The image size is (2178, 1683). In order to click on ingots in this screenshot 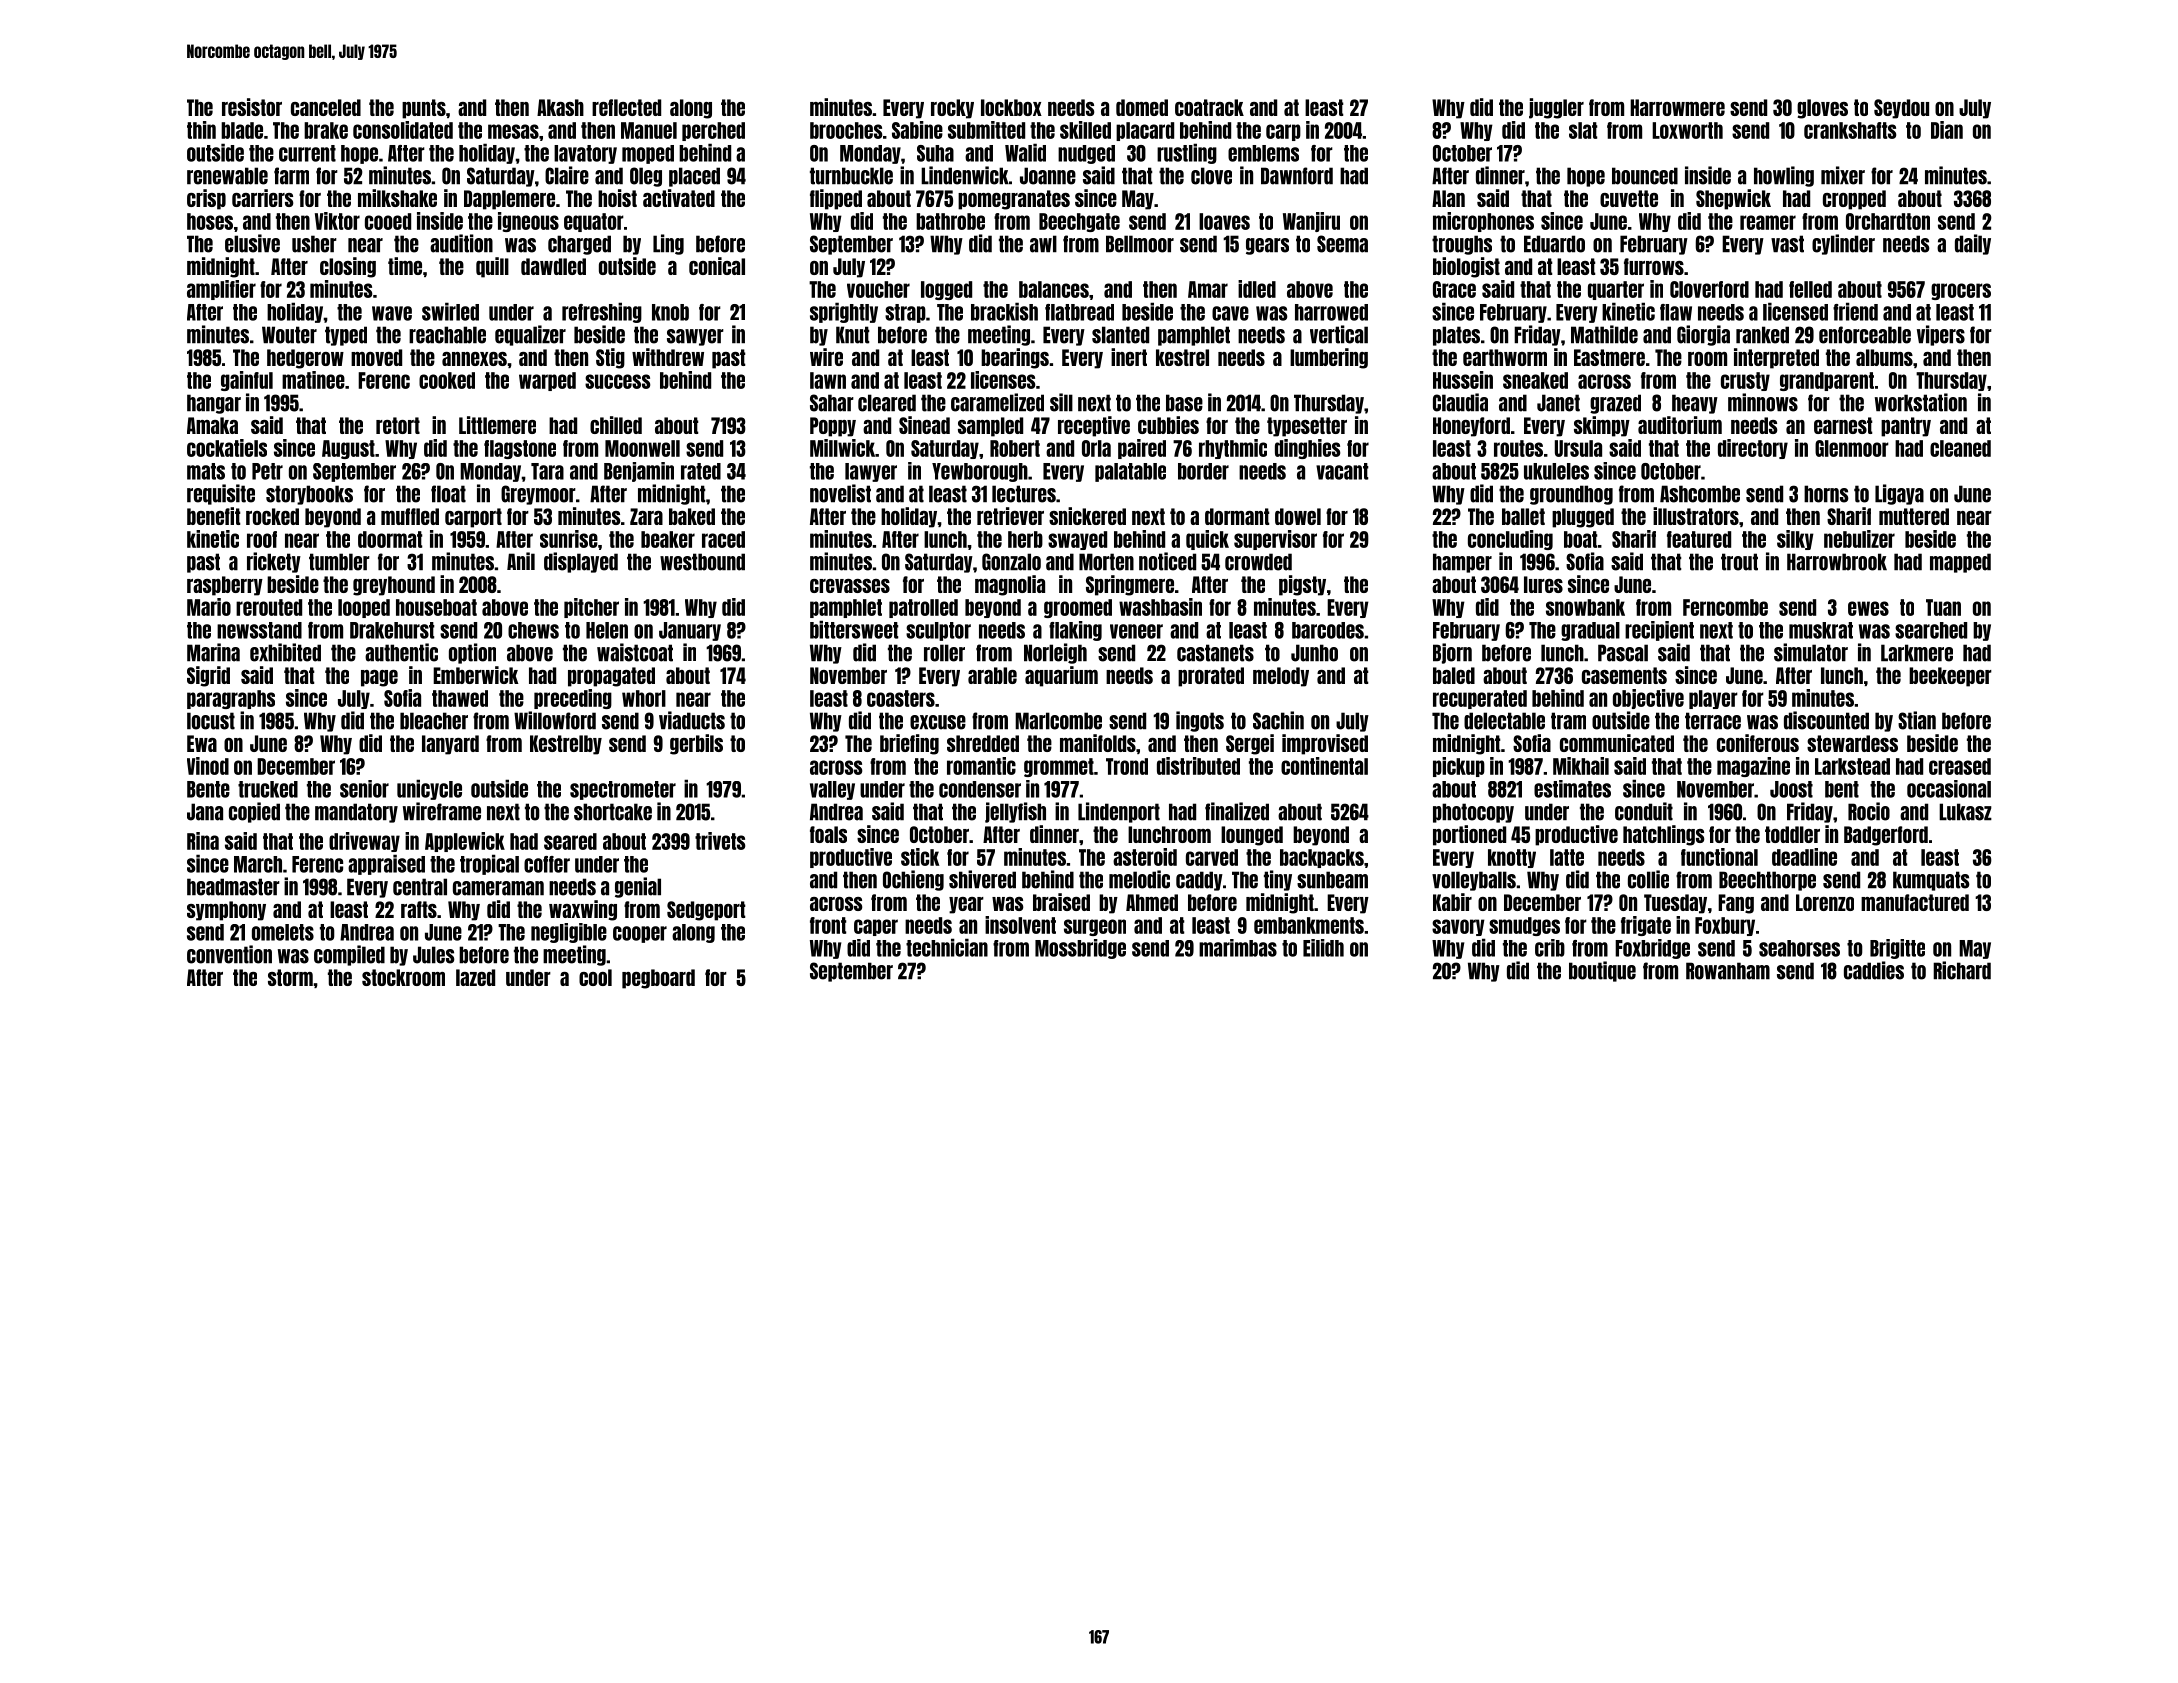, I will do `click(1200, 721)`.
